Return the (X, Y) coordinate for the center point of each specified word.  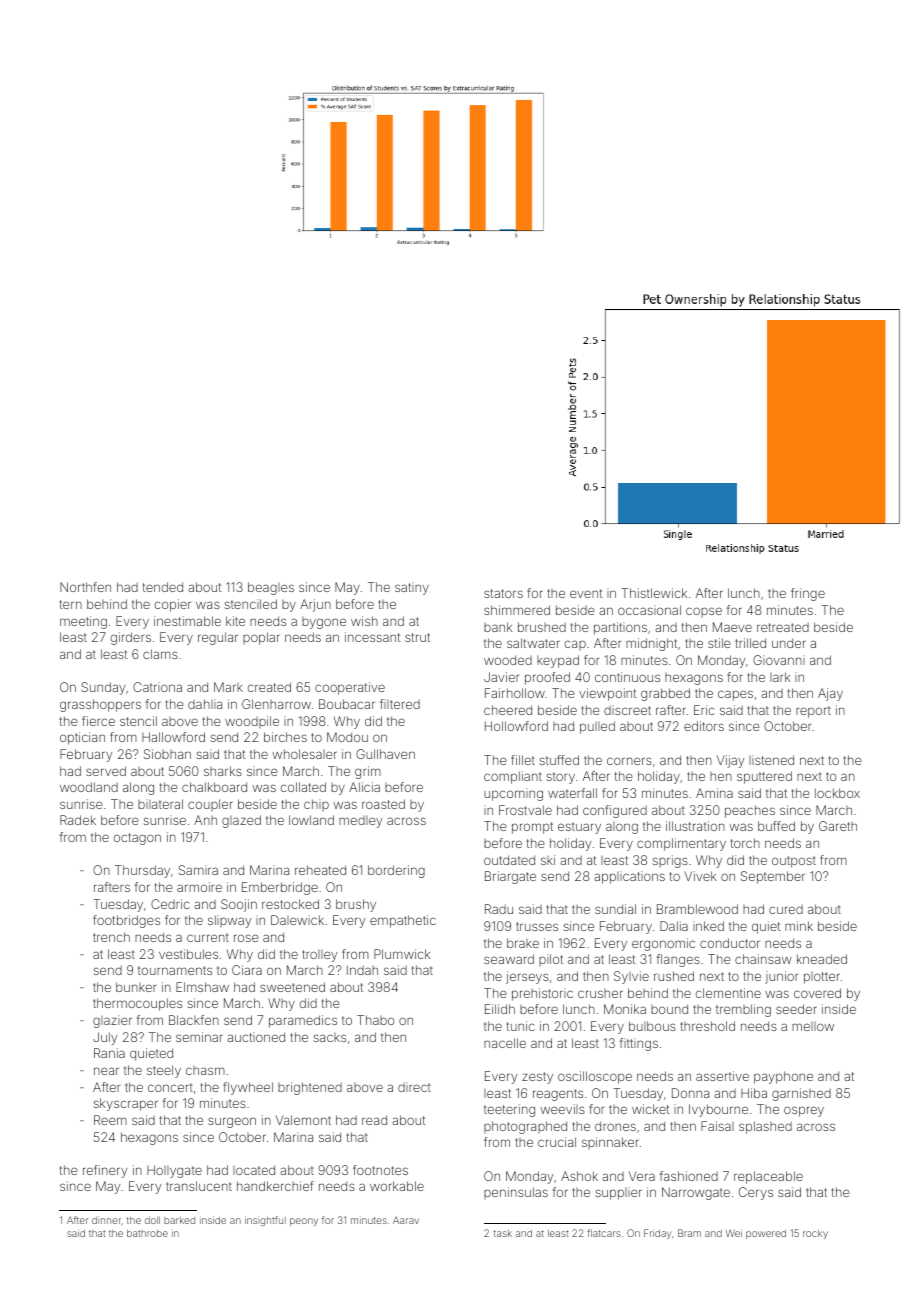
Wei (734, 1233)
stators (503, 593)
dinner (107, 1221)
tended (163, 587)
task (503, 1233)
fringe (808, 594)
